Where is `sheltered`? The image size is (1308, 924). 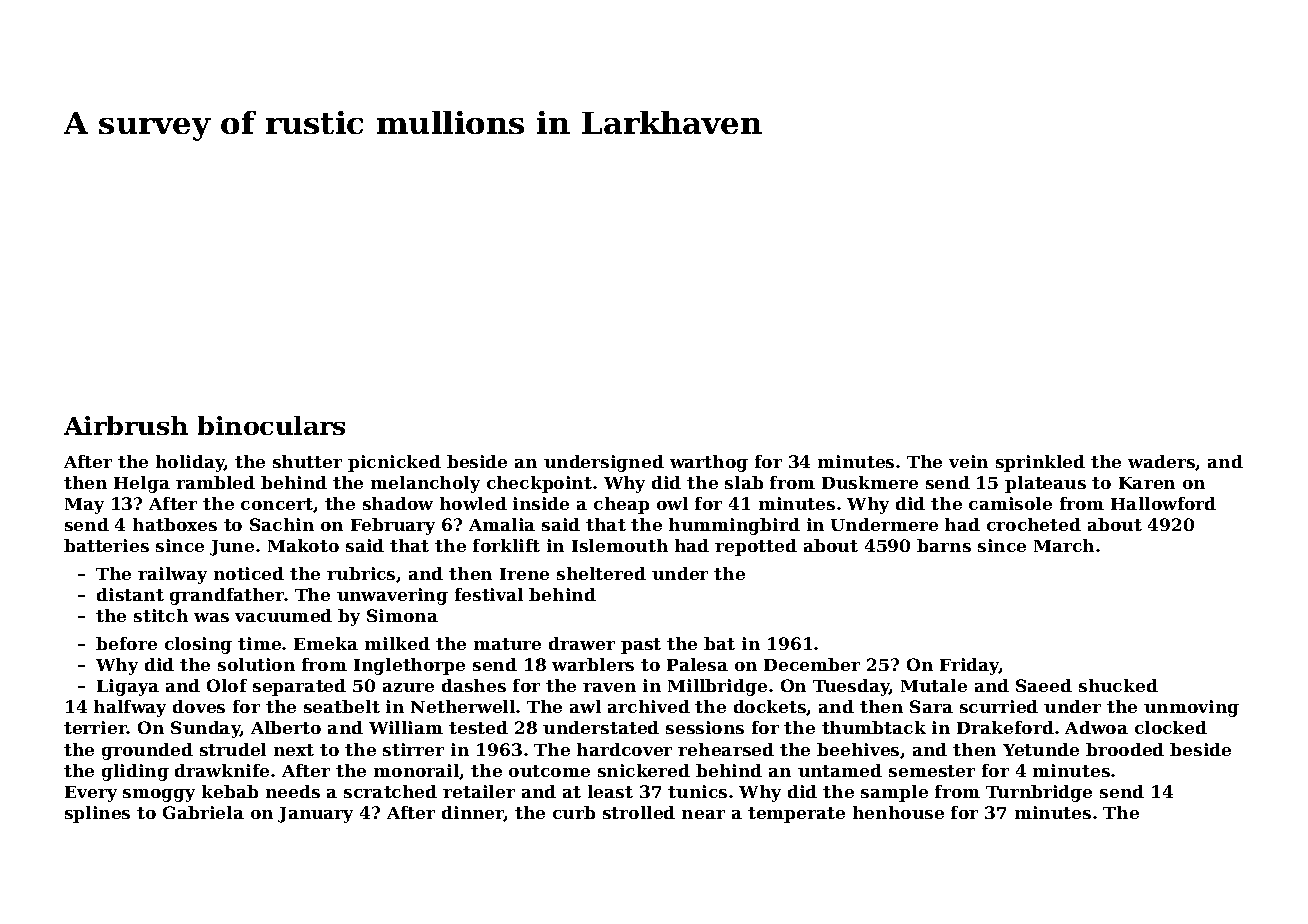 sheltered is located at coordinates (601, 573).
